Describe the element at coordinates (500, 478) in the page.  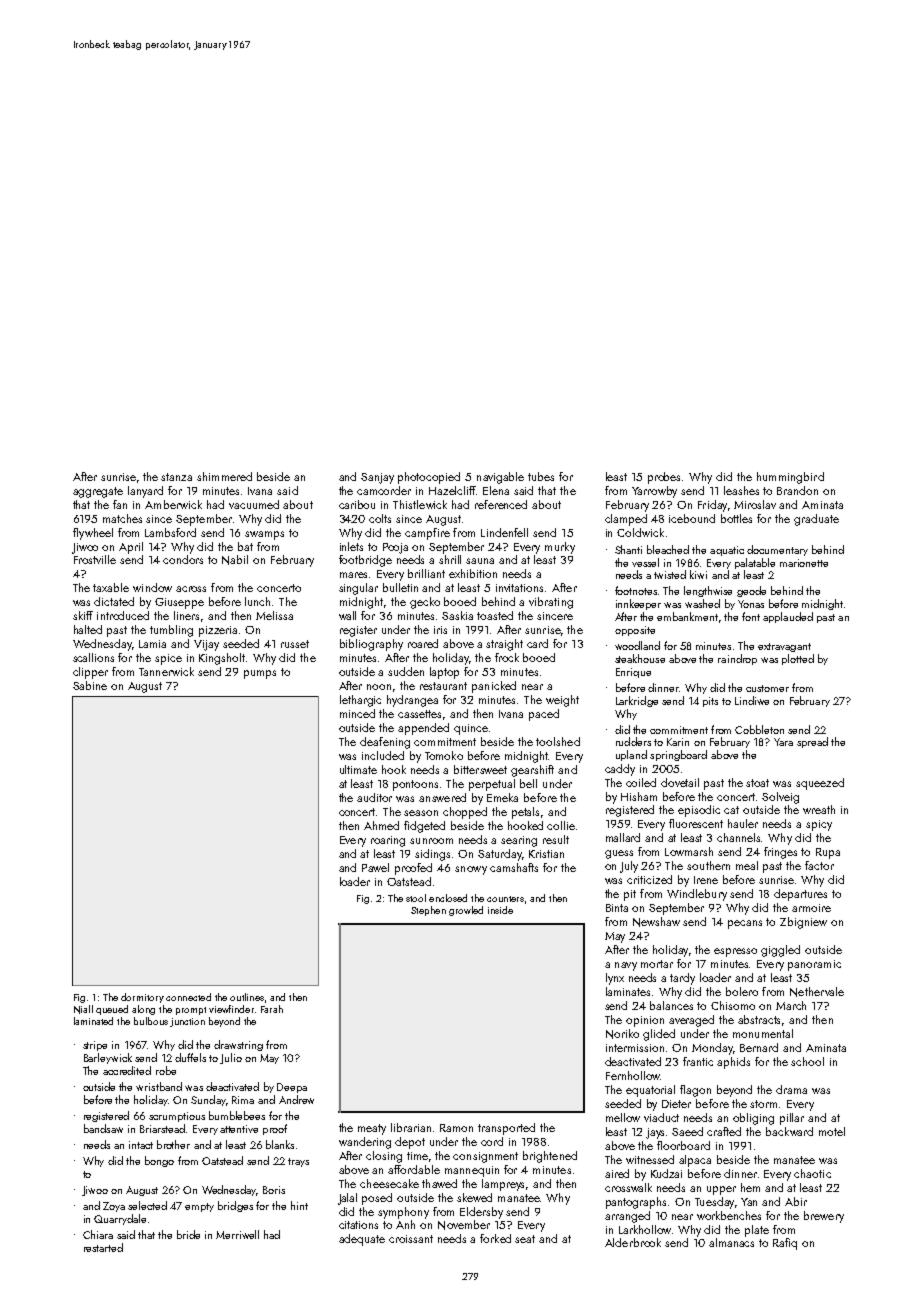
I see `navigable` at that location.
